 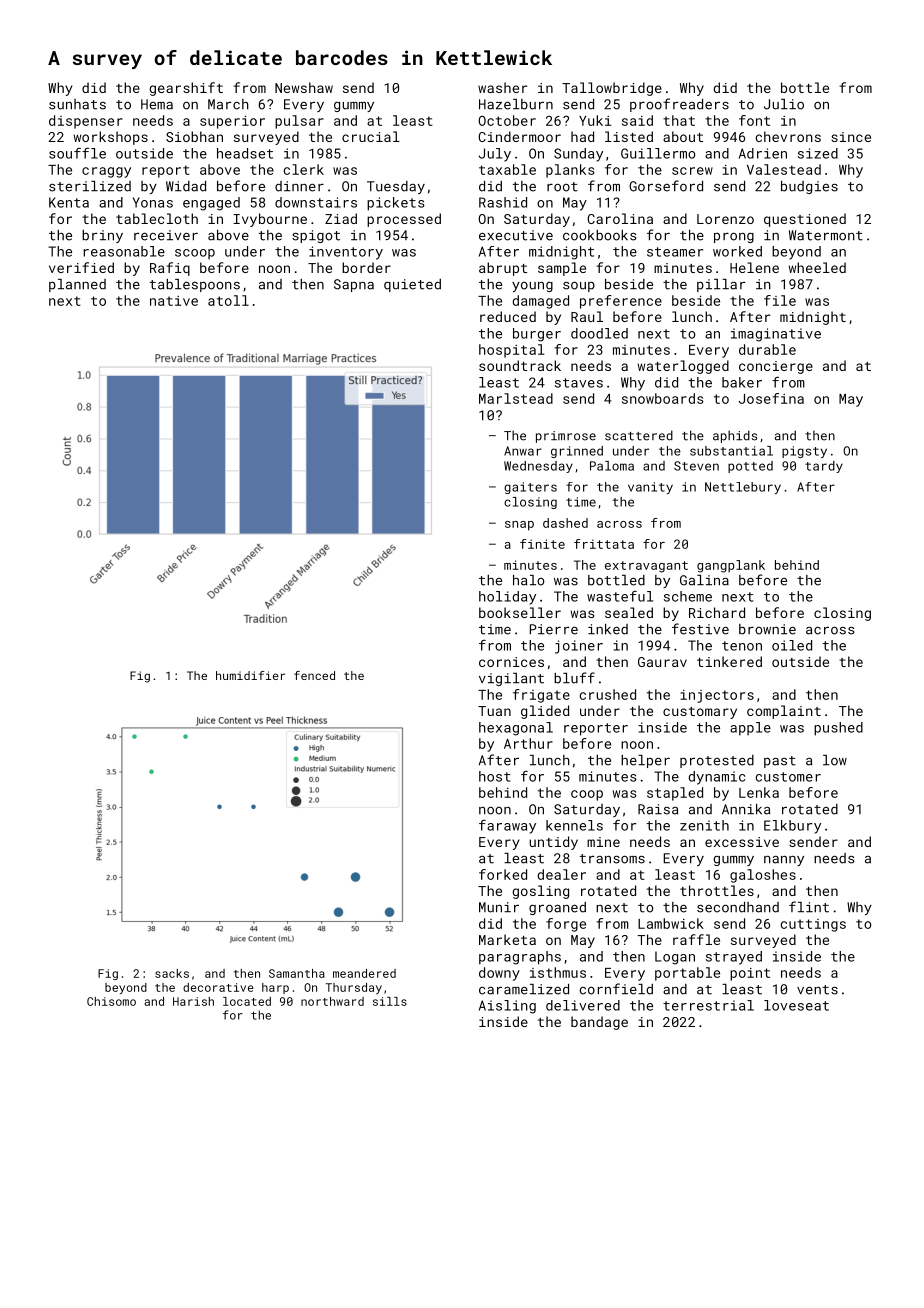 What do you see at coordinates (784, 104) in the screenshot?
I see `Julio` at bounding box center [784, 104].
